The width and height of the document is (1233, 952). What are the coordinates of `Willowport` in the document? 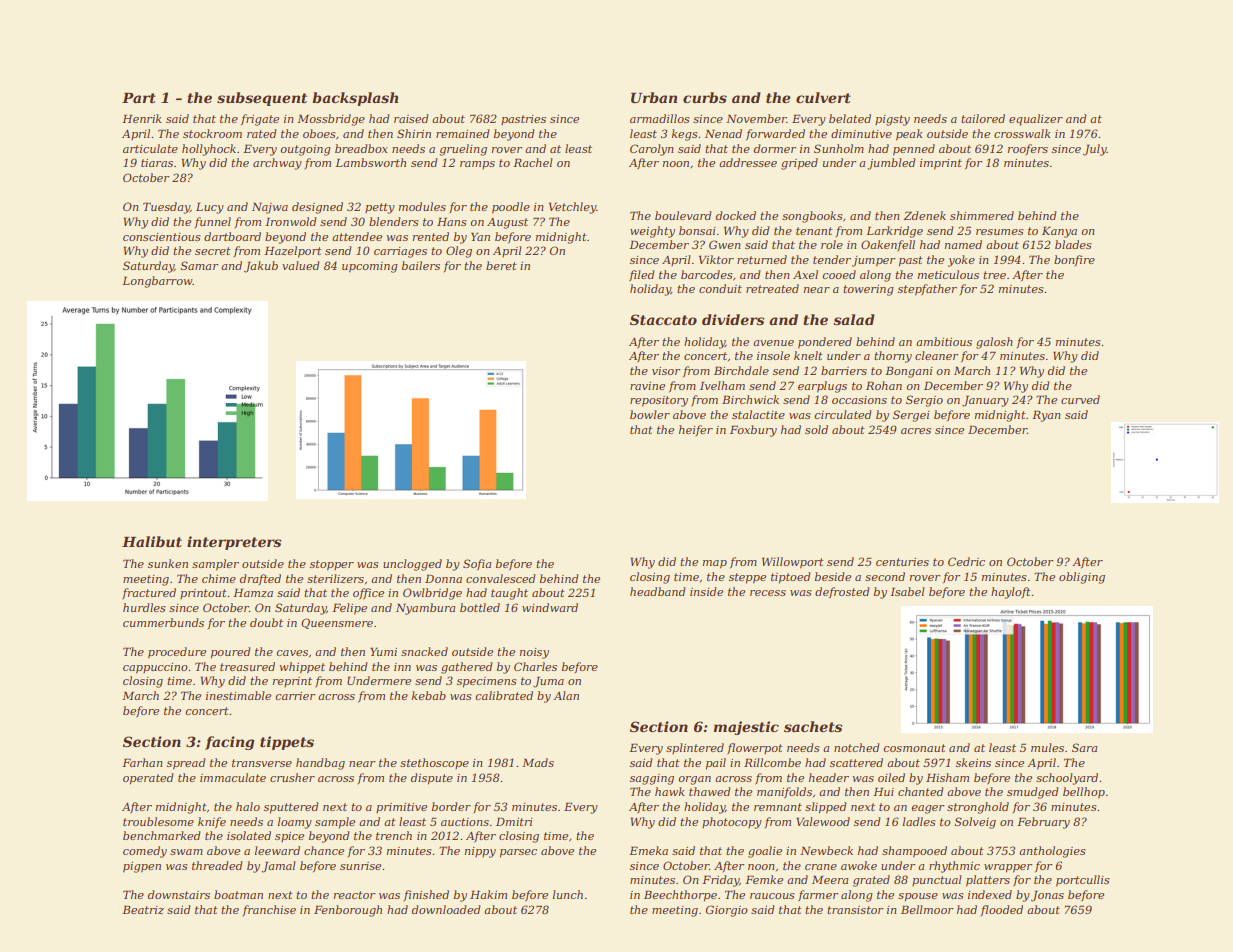 It's located at (793, 563).
